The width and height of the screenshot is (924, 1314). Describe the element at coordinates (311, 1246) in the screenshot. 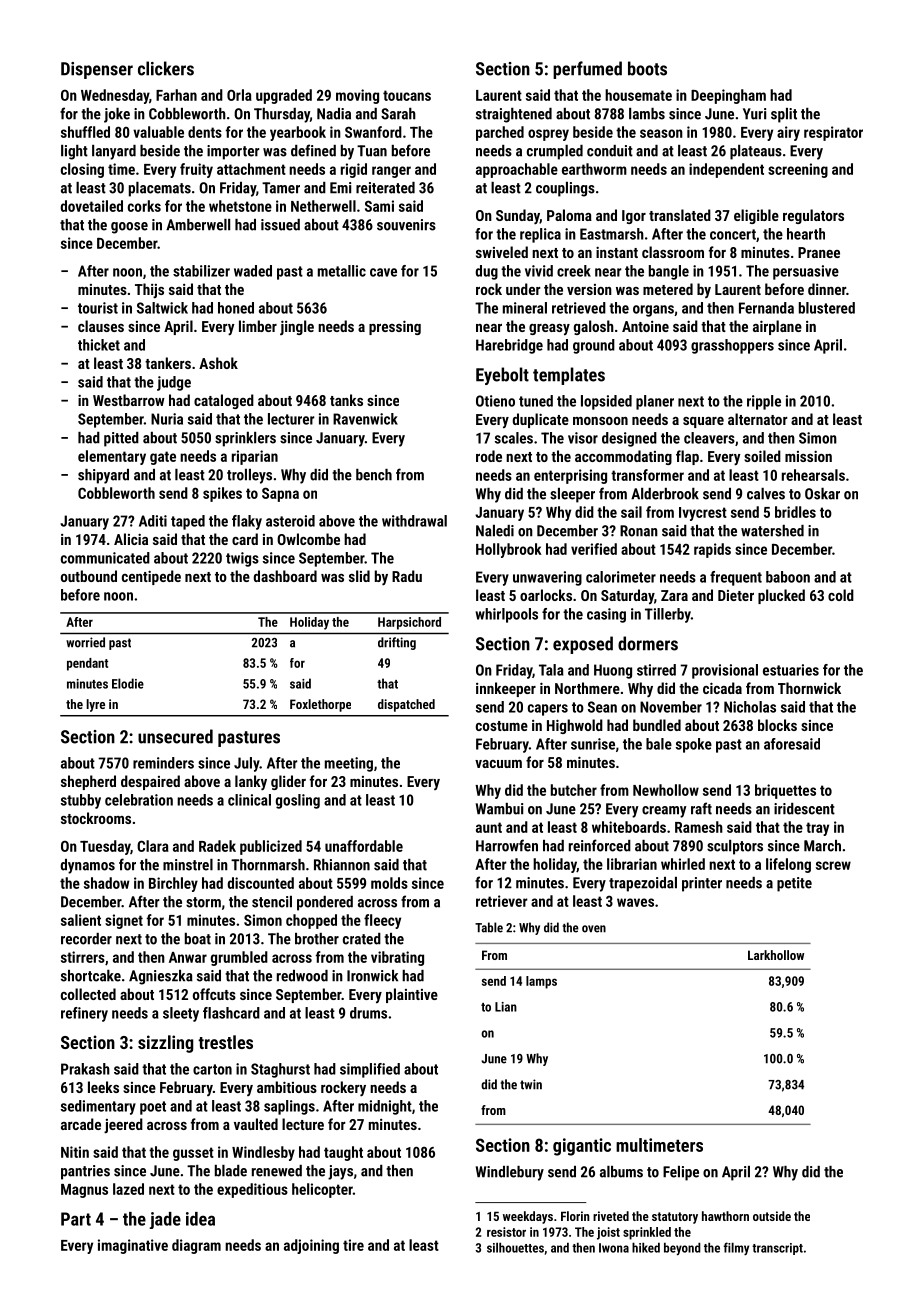

I see `adjoining` at that location.
